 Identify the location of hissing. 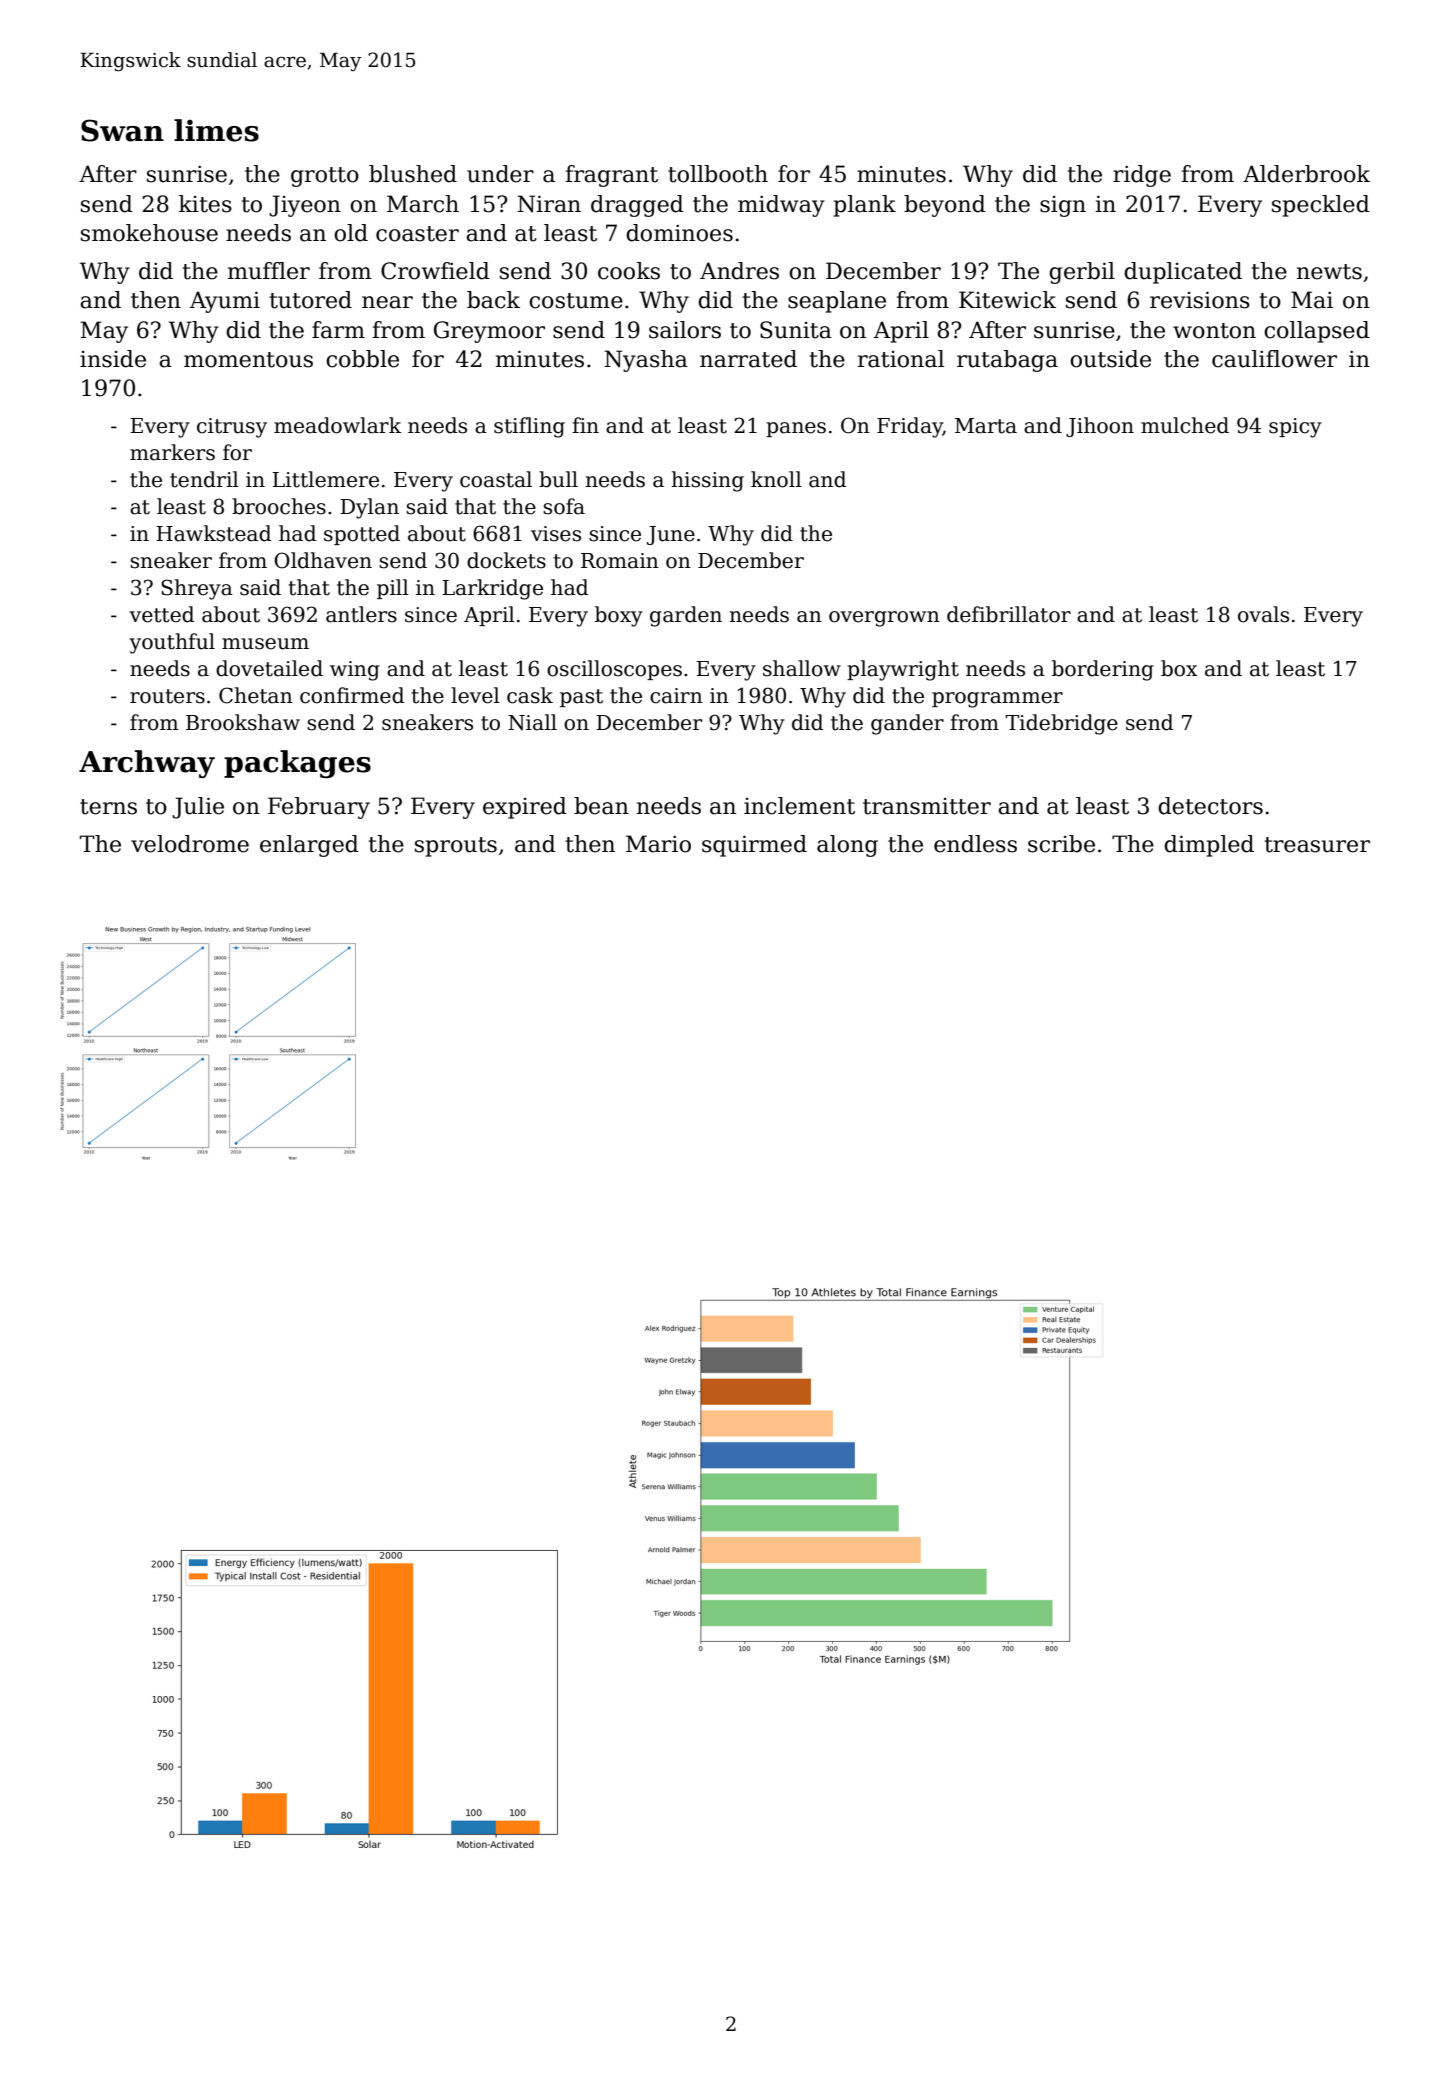
(708, 481).
